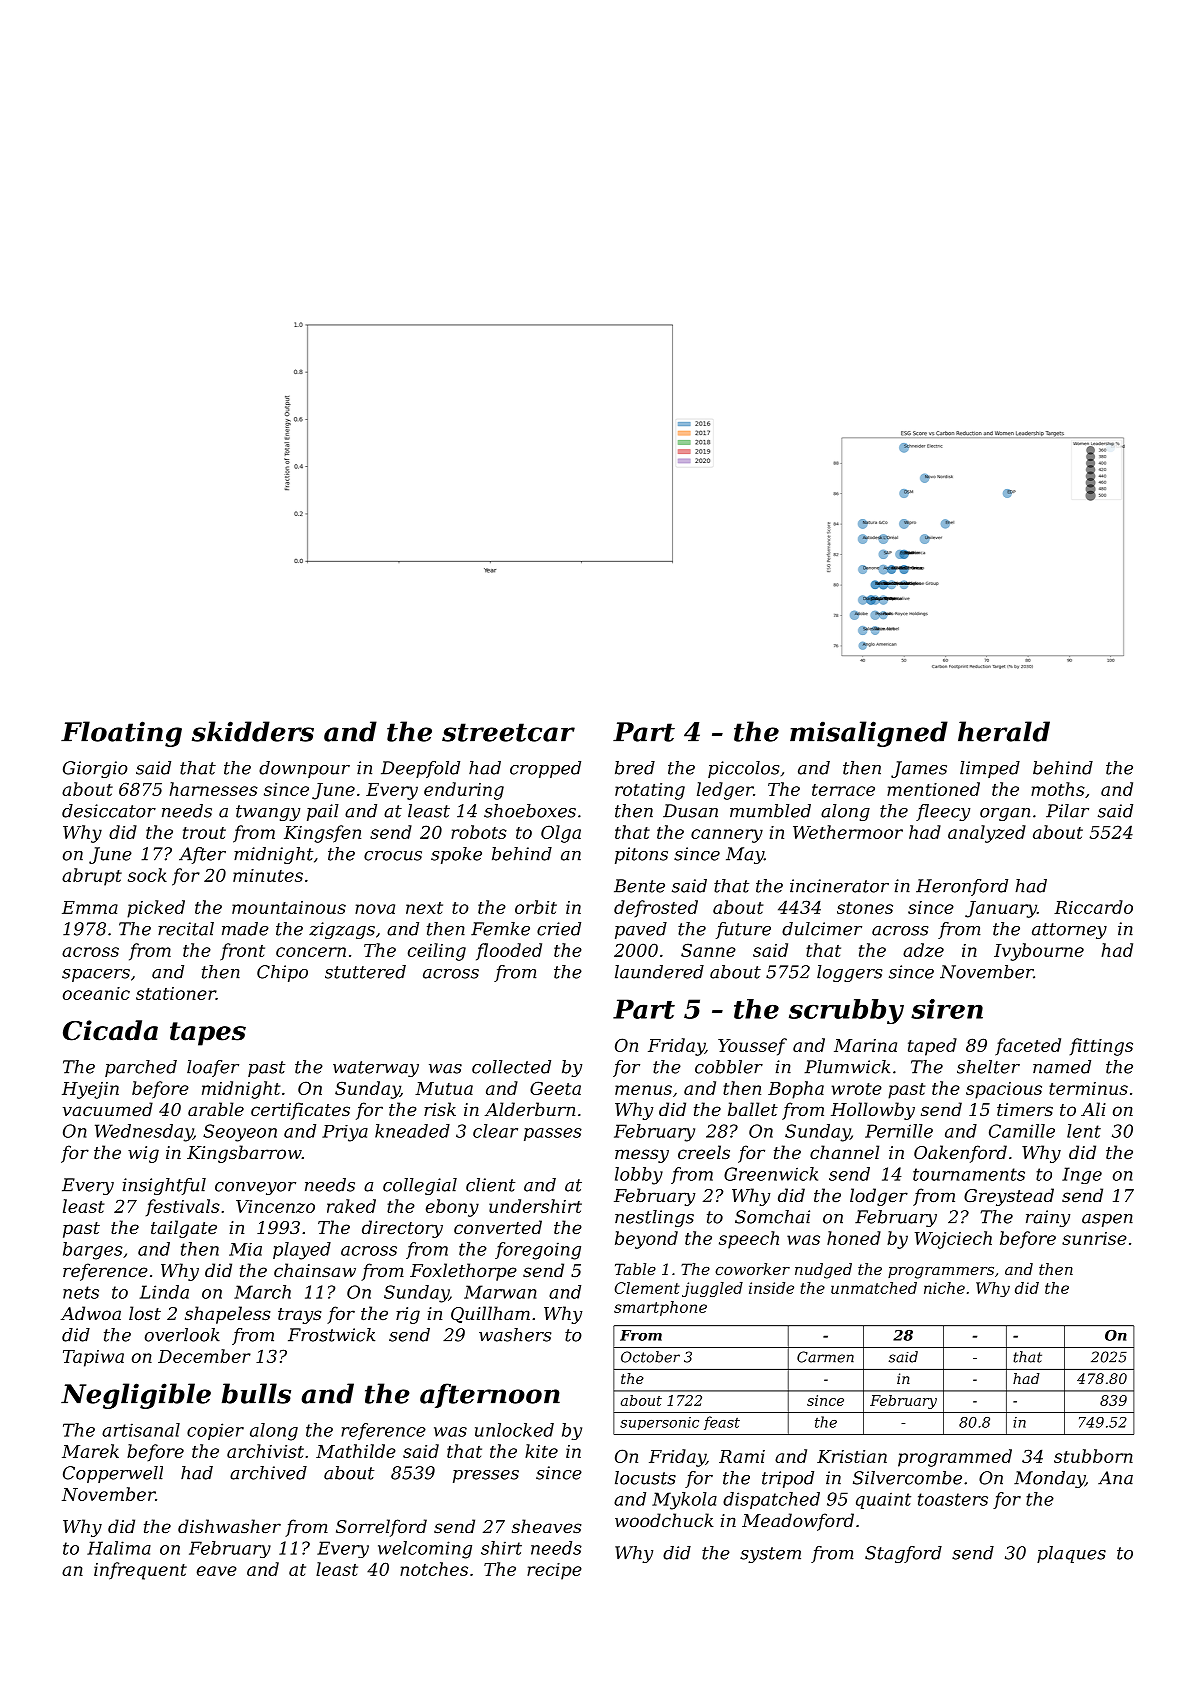  What do you see at coordinates (987, 834) in the page?
I see `analyzed` at bounding box center [987, 834].
